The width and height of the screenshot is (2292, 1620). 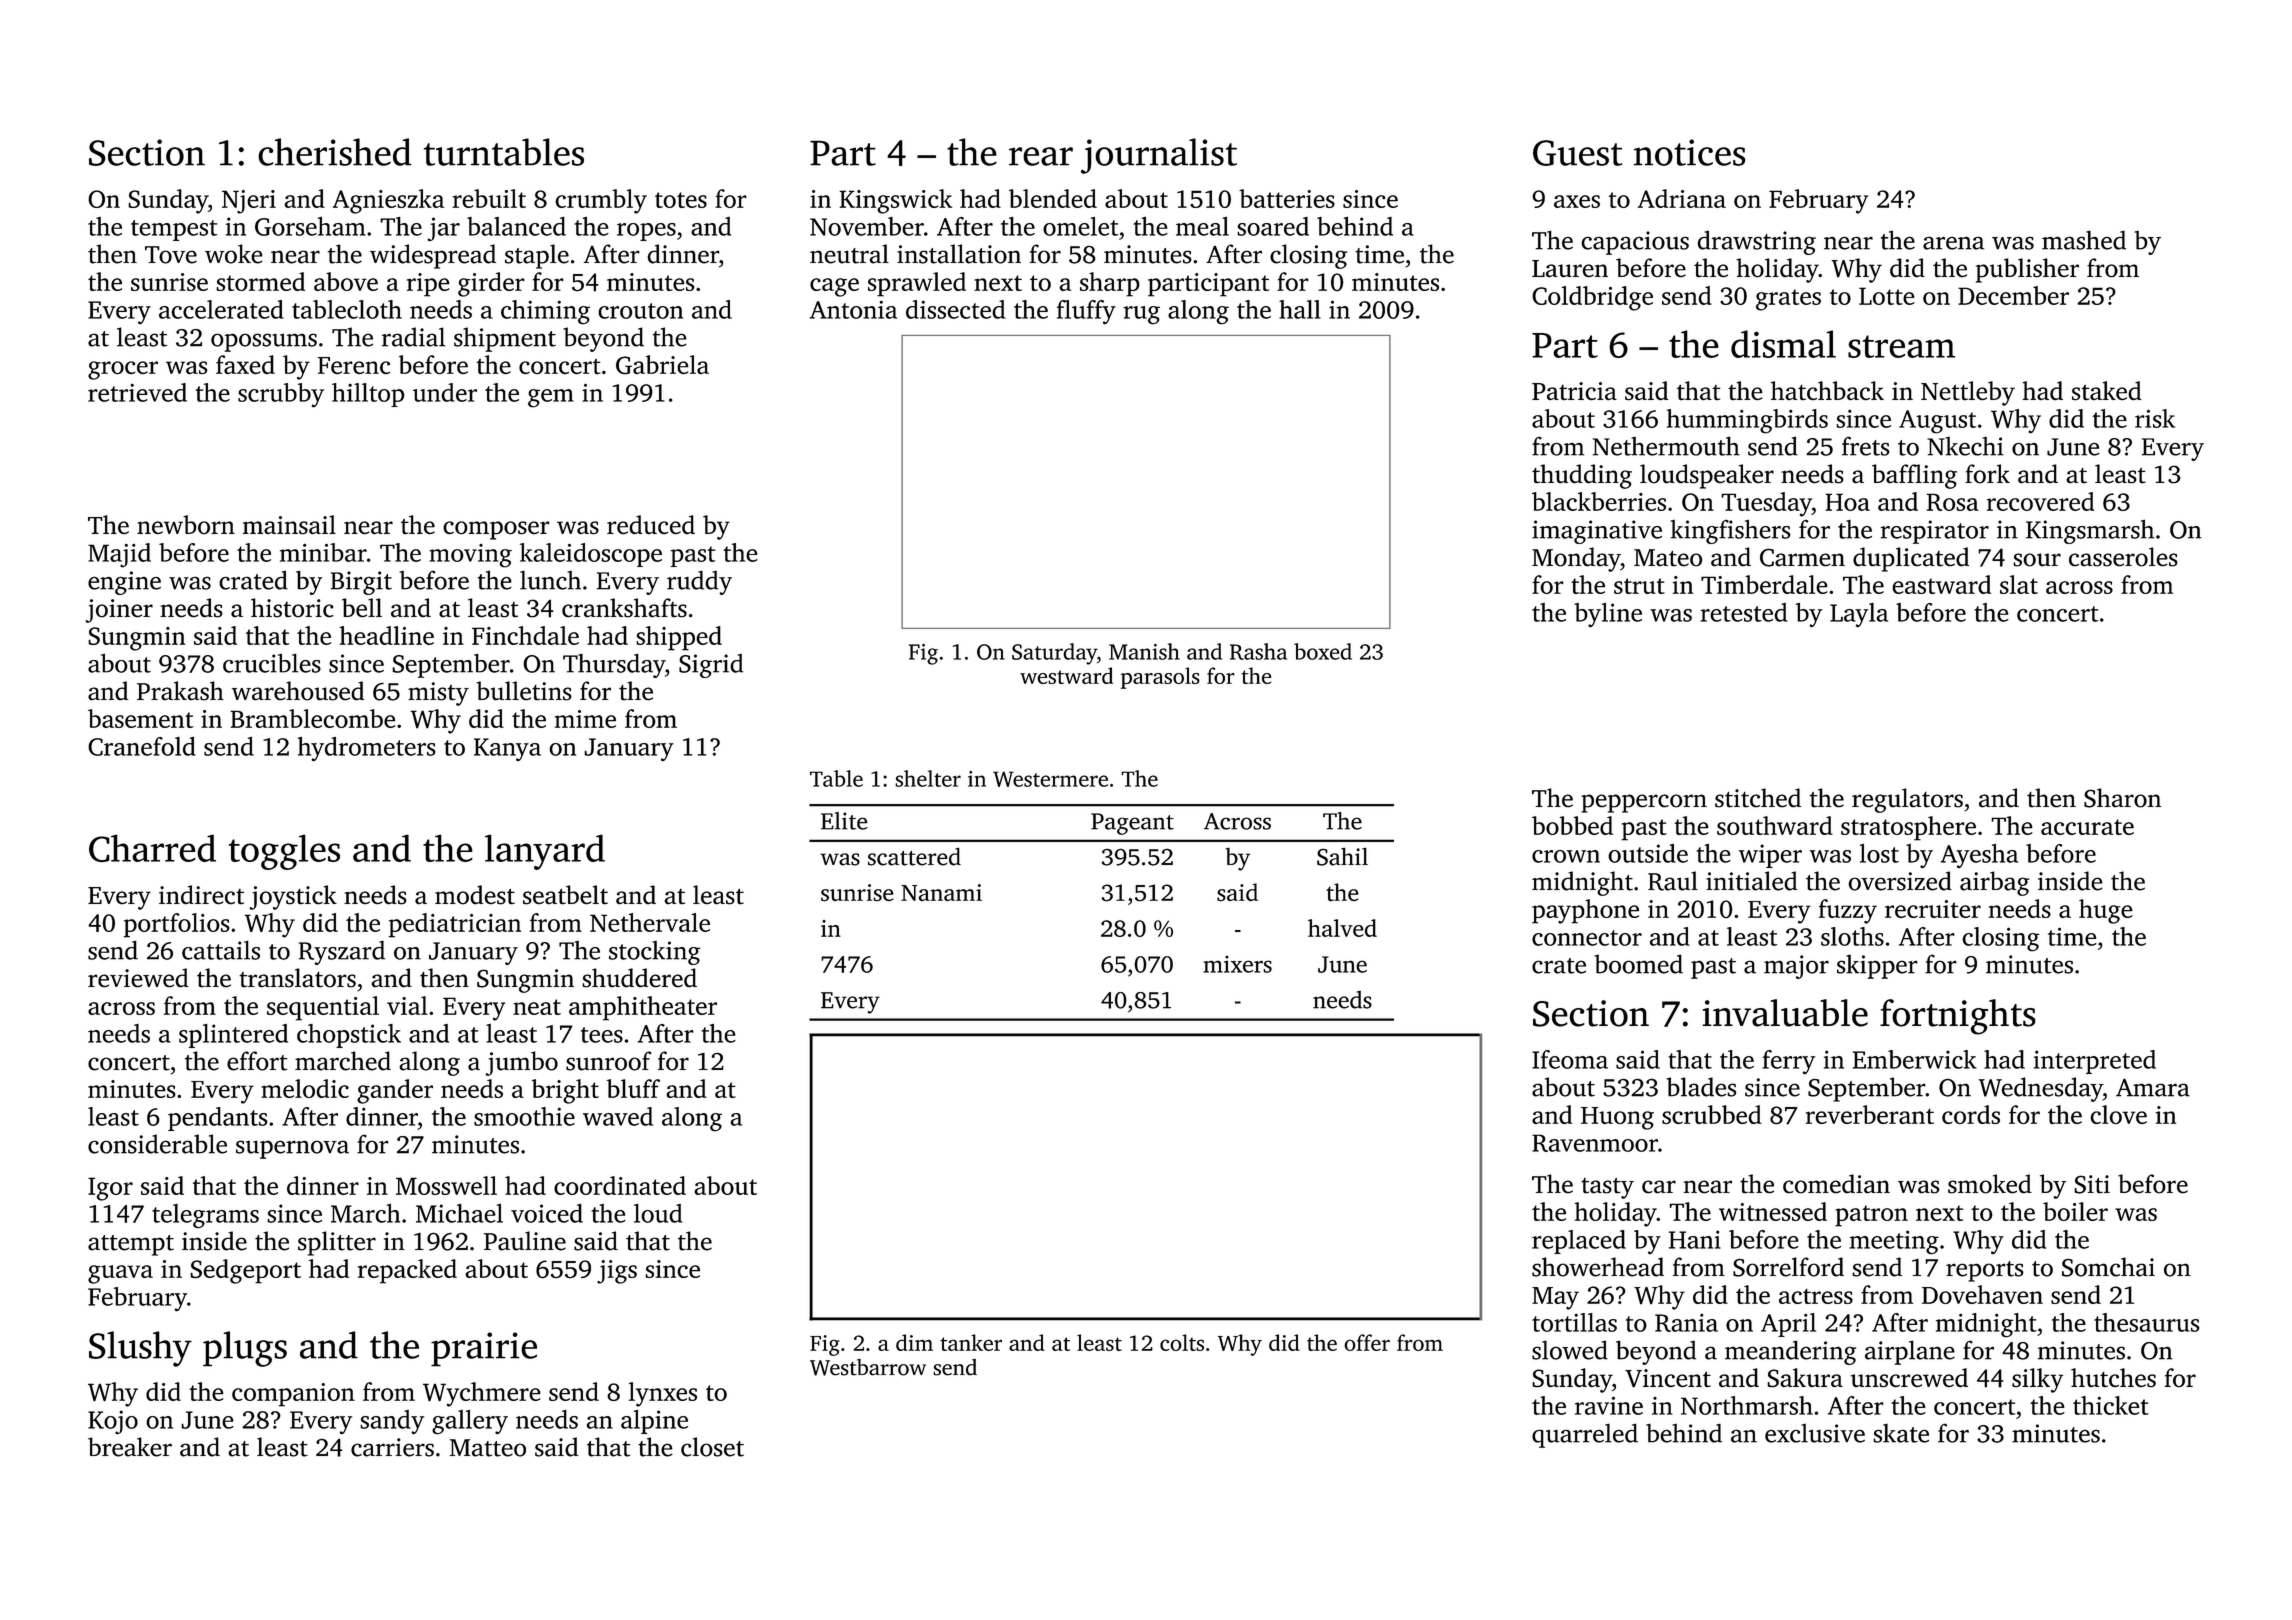 I want to click on sour, so click(x=2037, y=560).
